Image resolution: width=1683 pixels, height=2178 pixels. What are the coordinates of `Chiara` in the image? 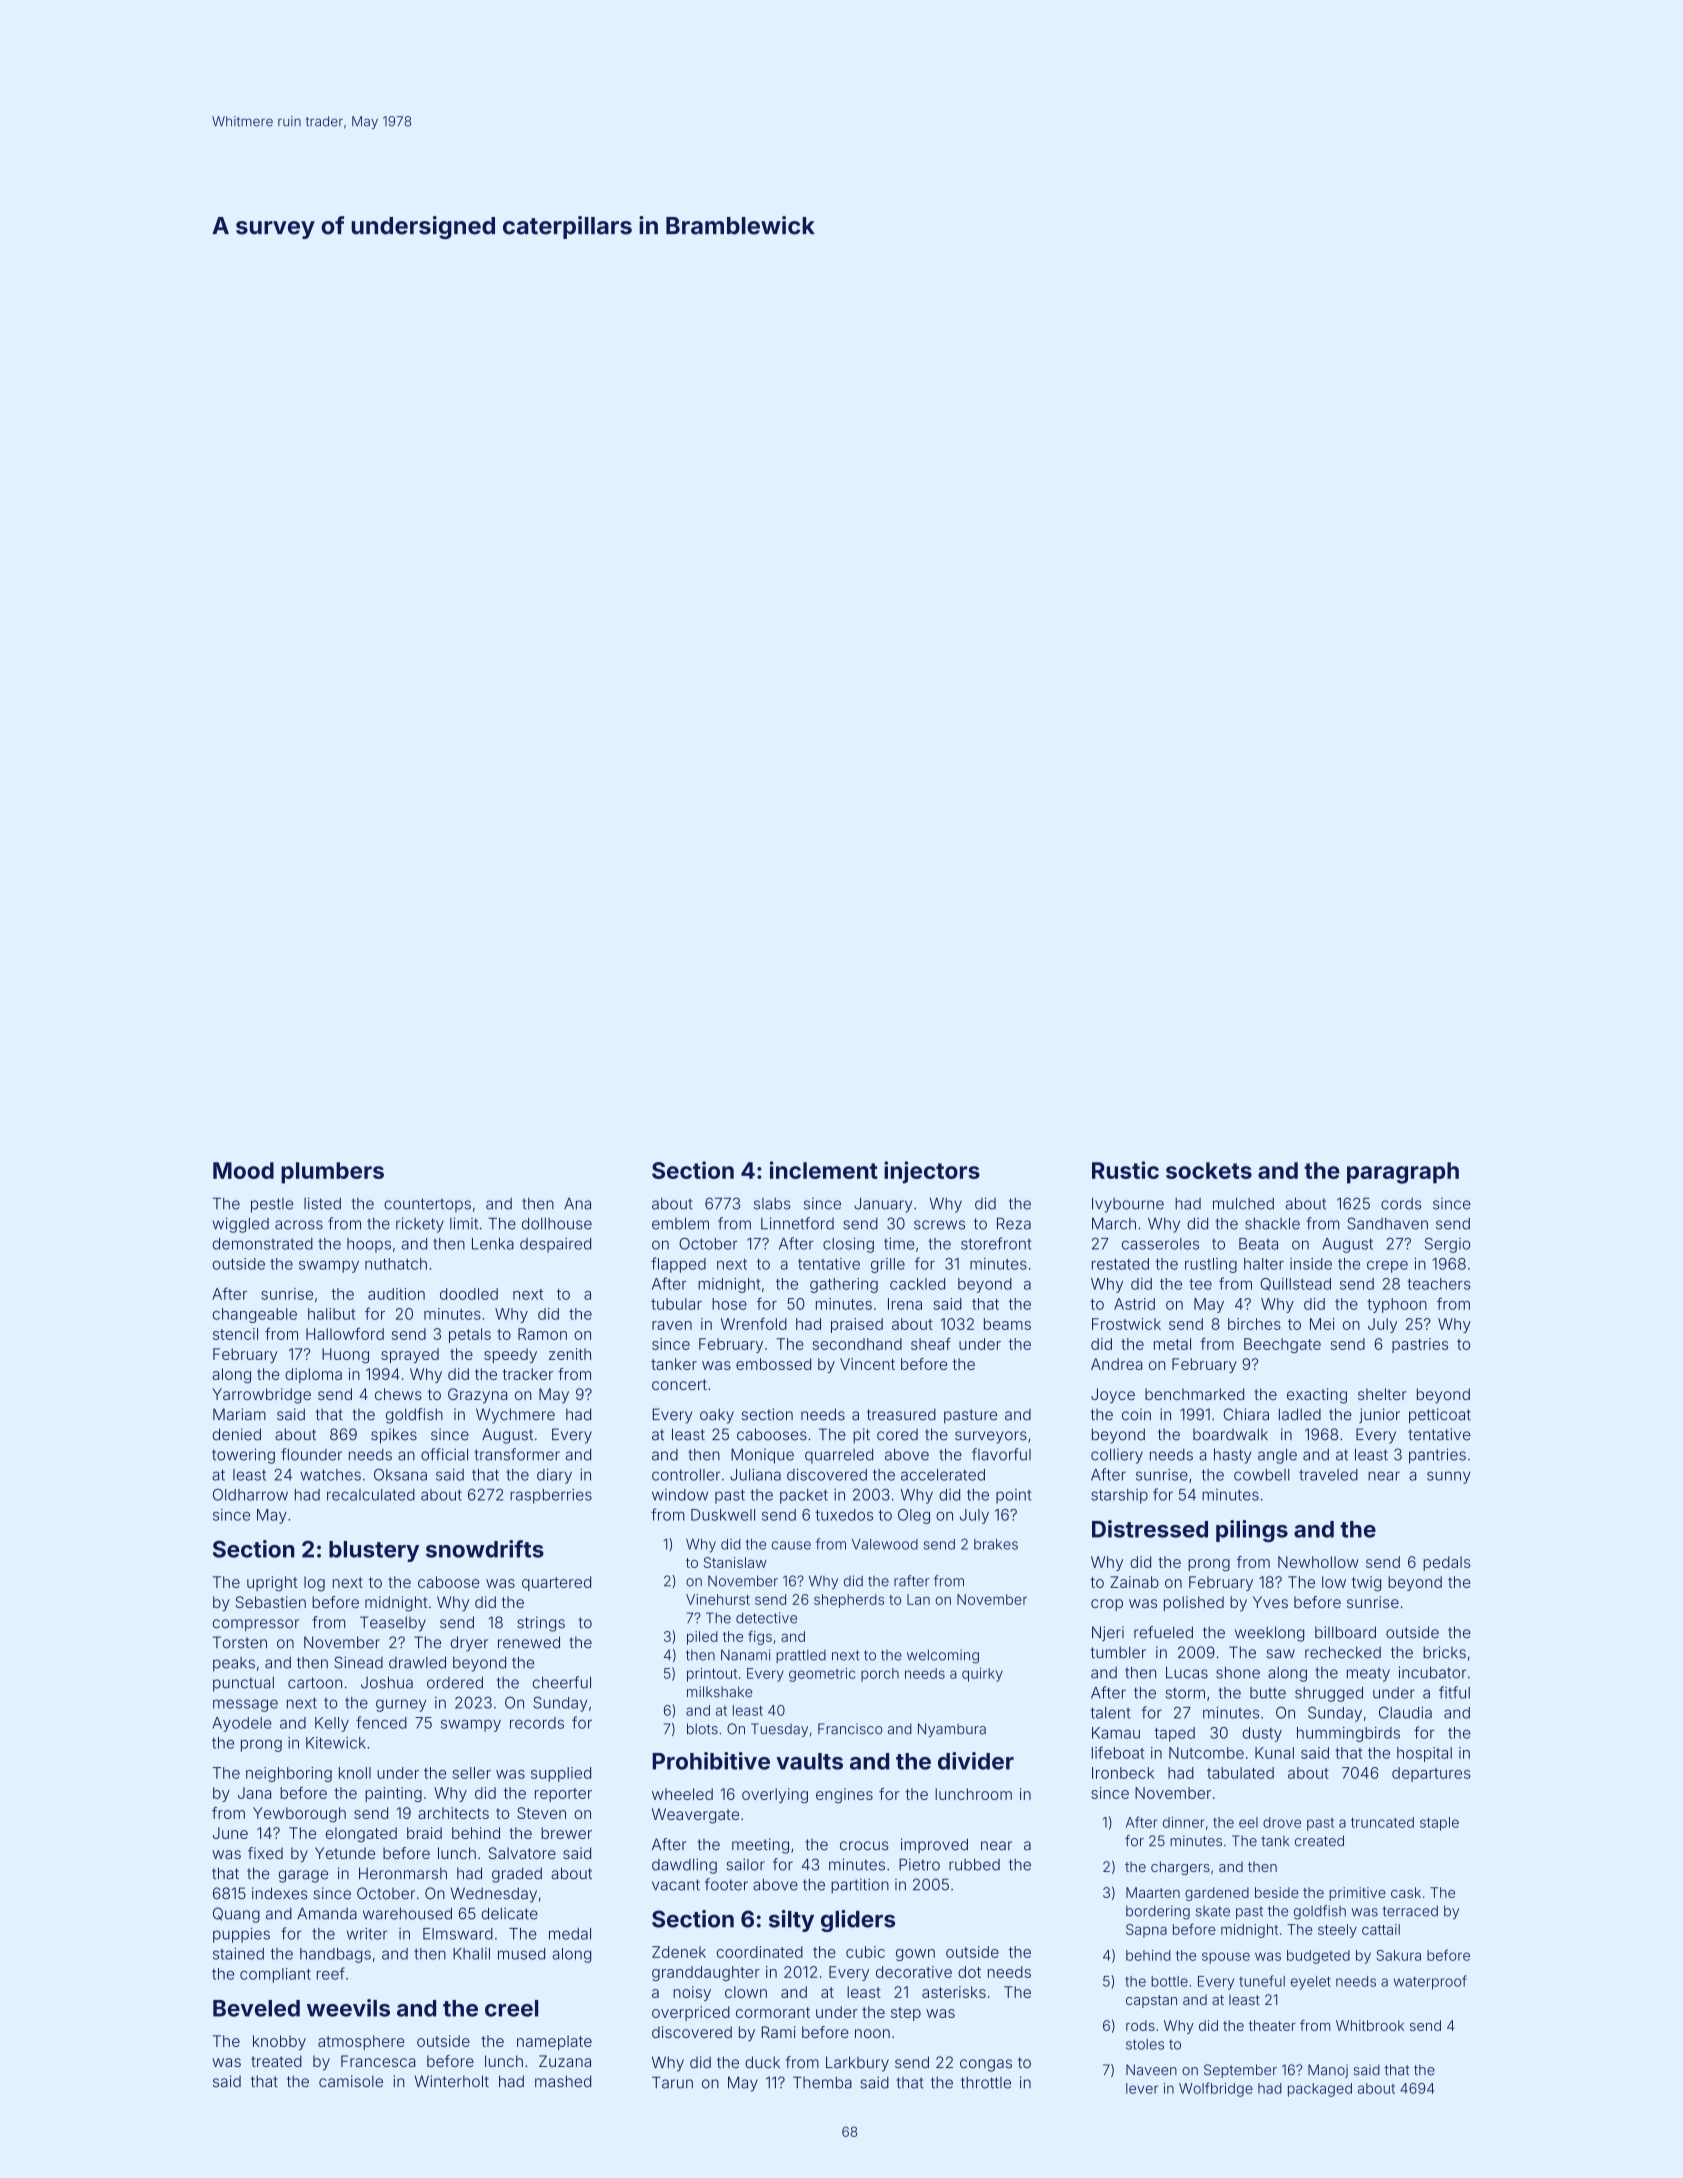 It's located at (1246, 1414).
